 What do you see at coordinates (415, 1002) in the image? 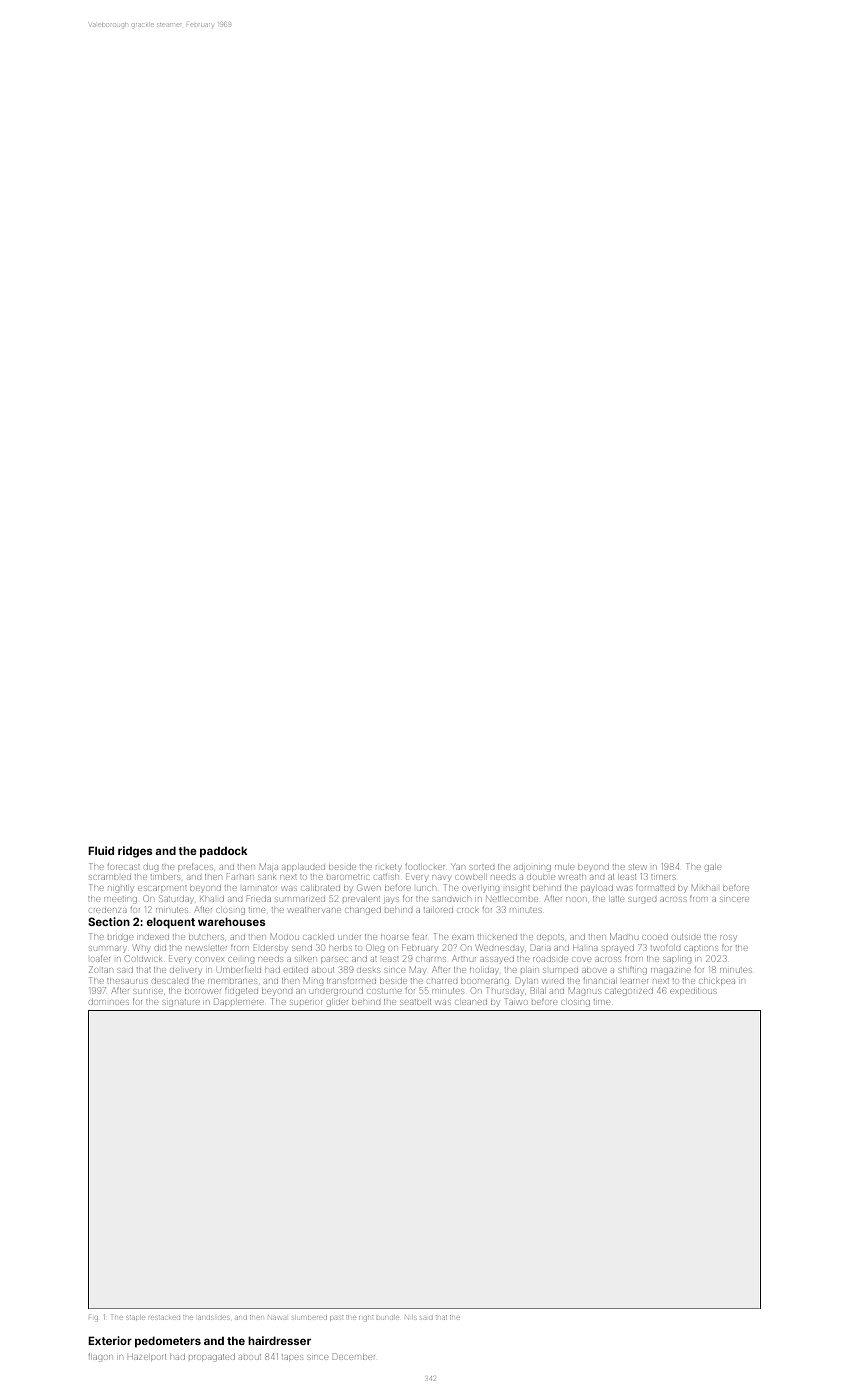
I see `seatbelt` at bounding box center [415, 1002].
